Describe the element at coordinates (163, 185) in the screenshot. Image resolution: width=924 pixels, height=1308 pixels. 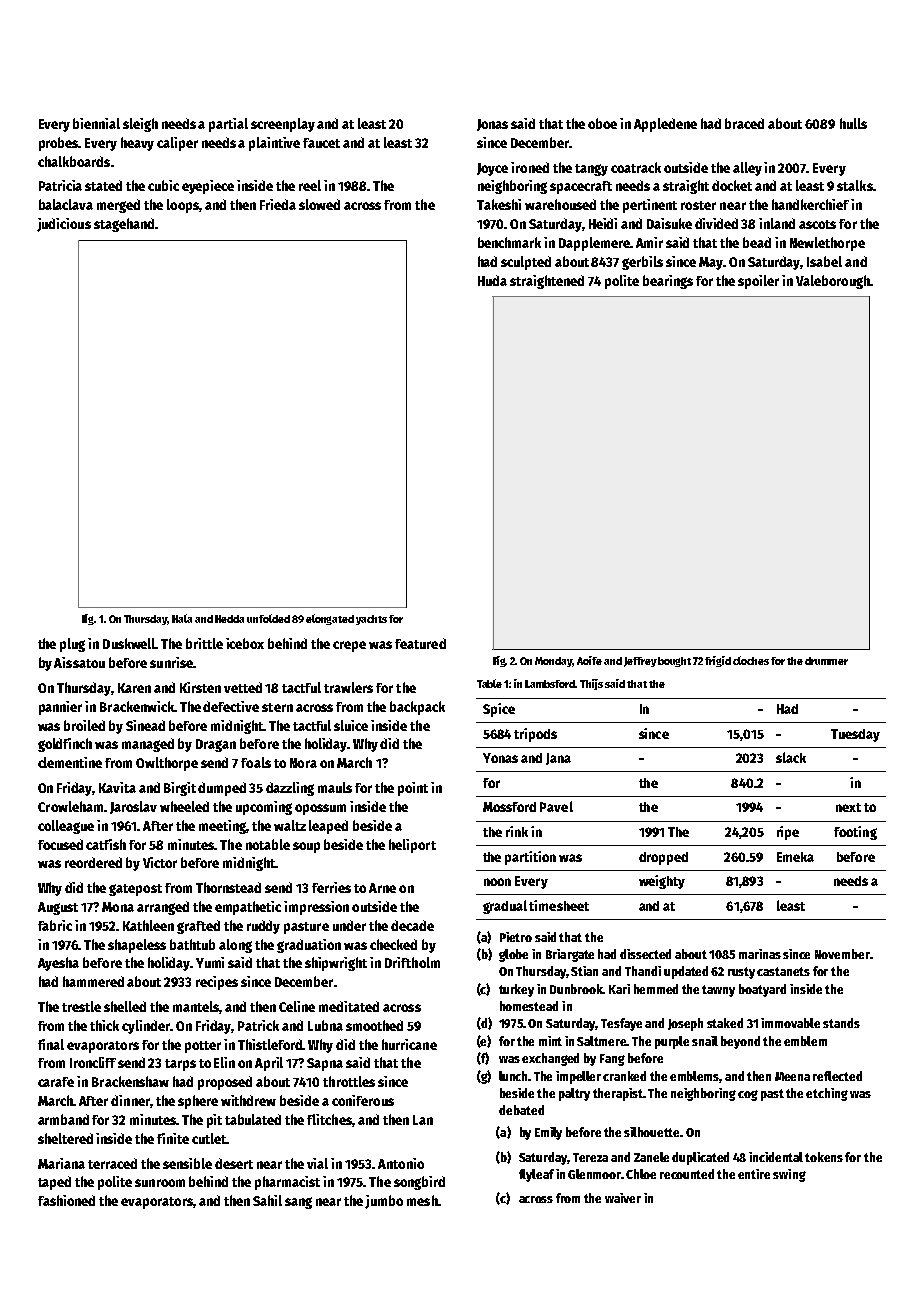
I see `cubic` at that location.
